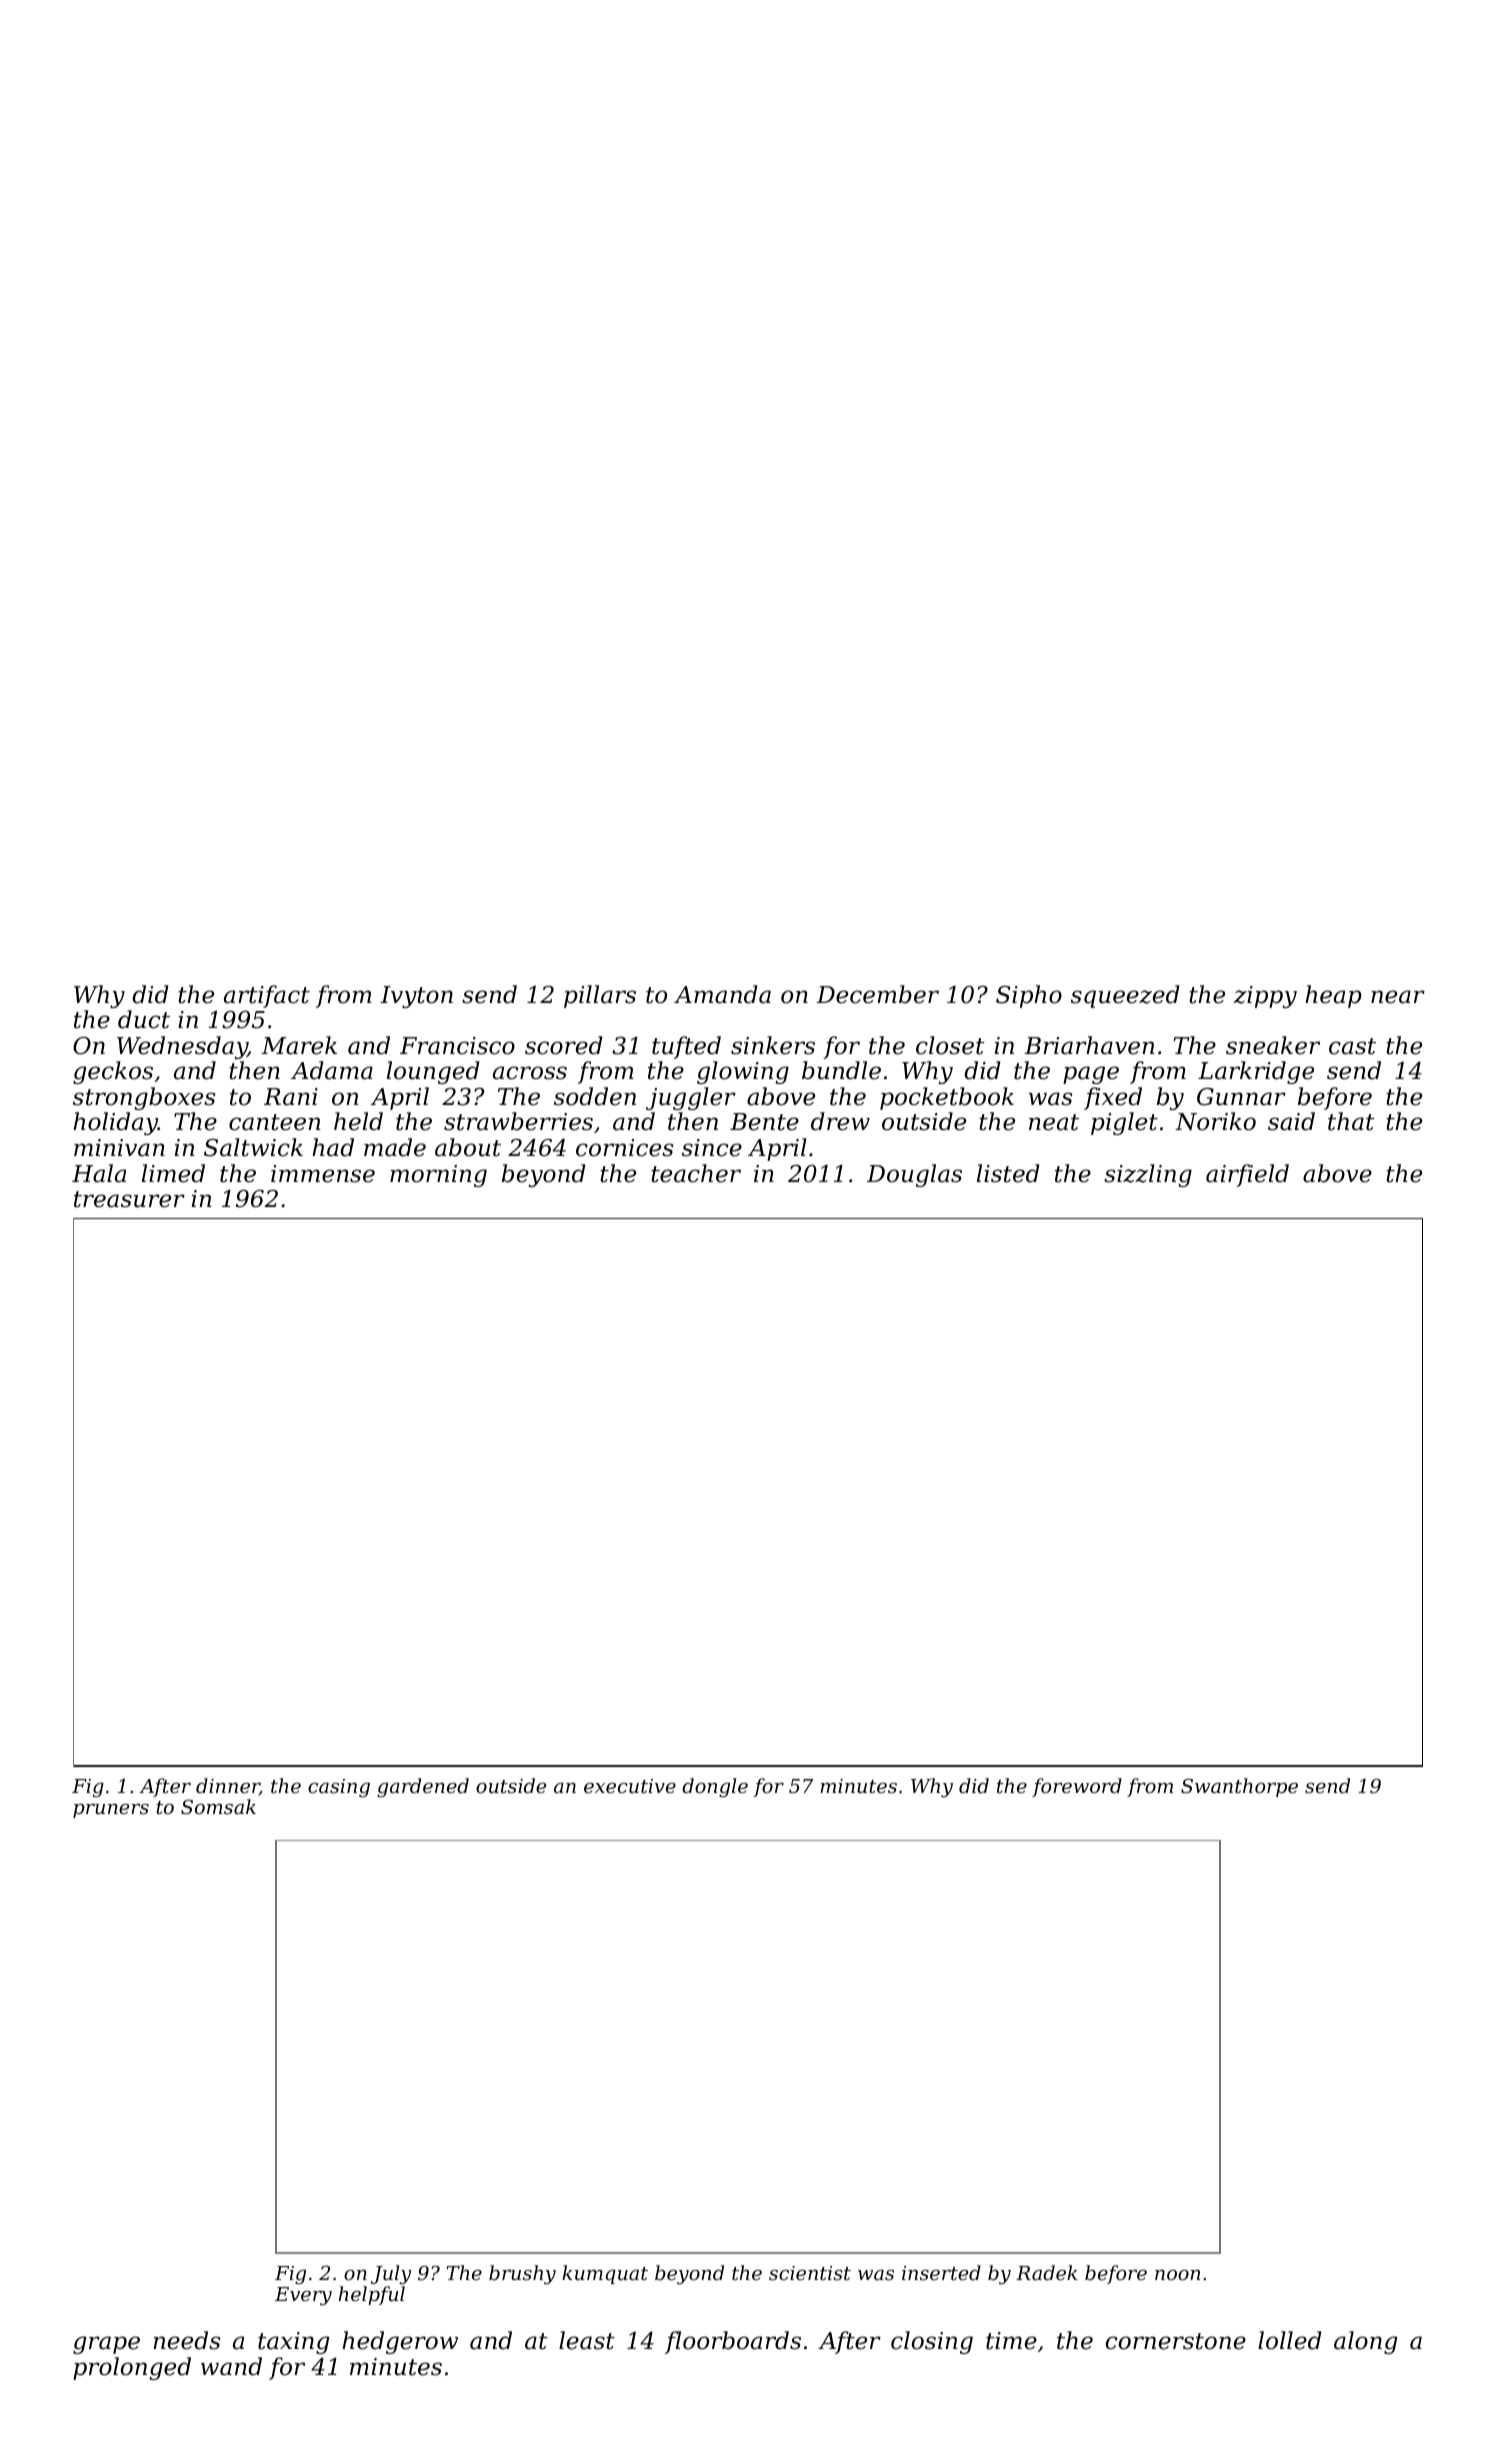  I want to click on artifact, so click(267, 996).
